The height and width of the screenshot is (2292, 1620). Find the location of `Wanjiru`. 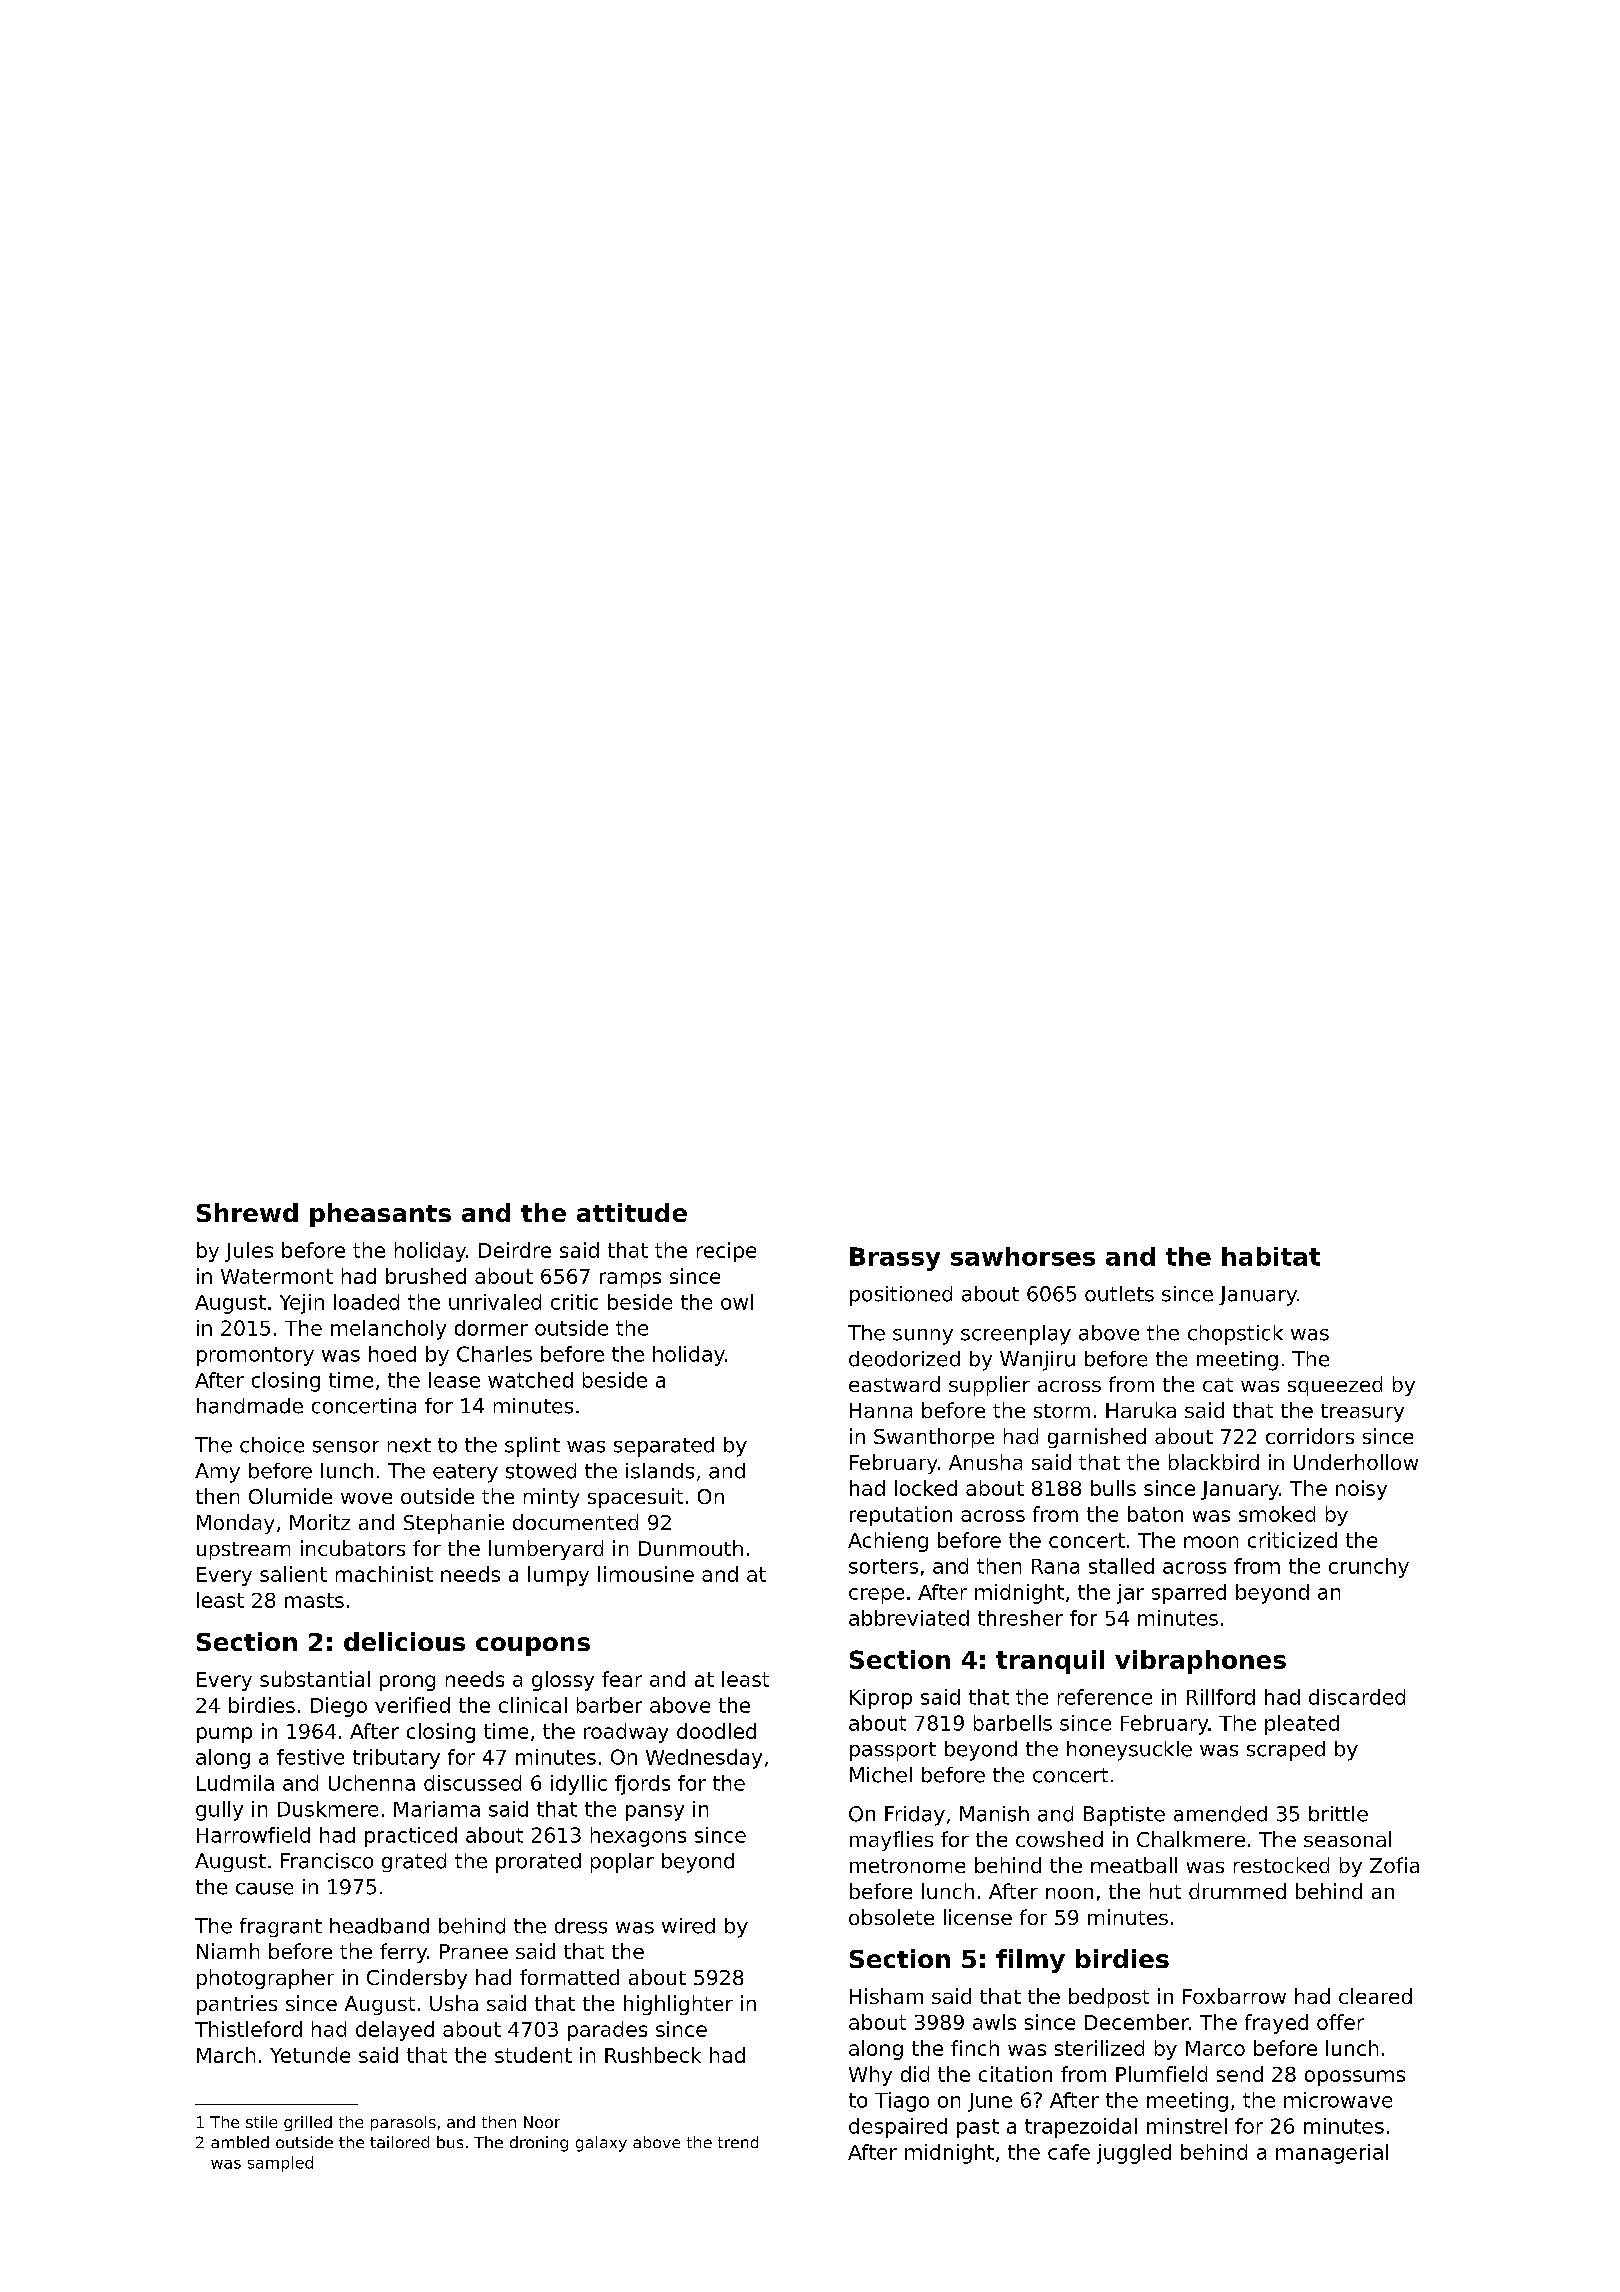

Wanjiru is located at coordinates (1037, 1361).
